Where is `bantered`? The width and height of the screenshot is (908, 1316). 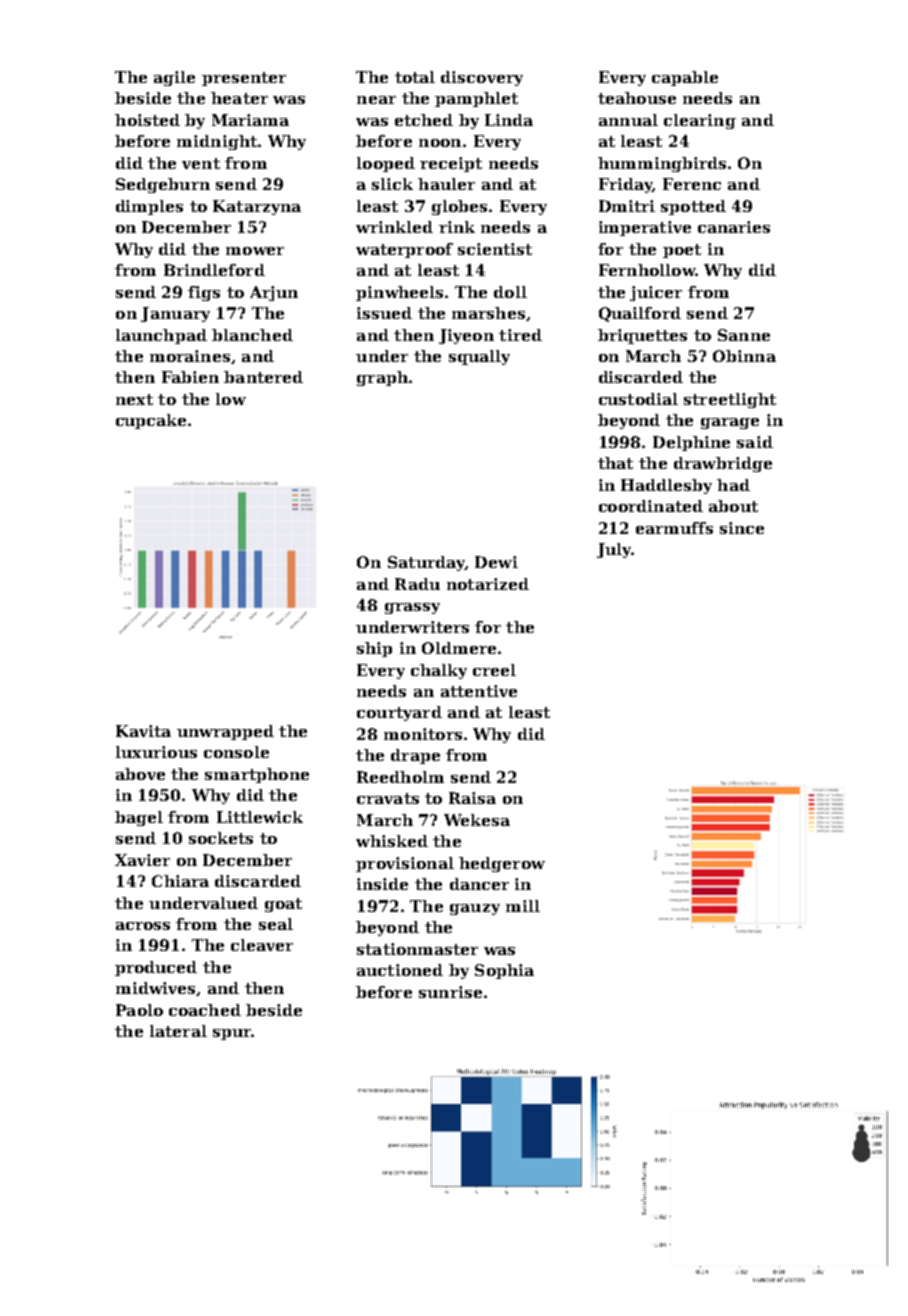 bantered is located at coordinates (263, 377).
